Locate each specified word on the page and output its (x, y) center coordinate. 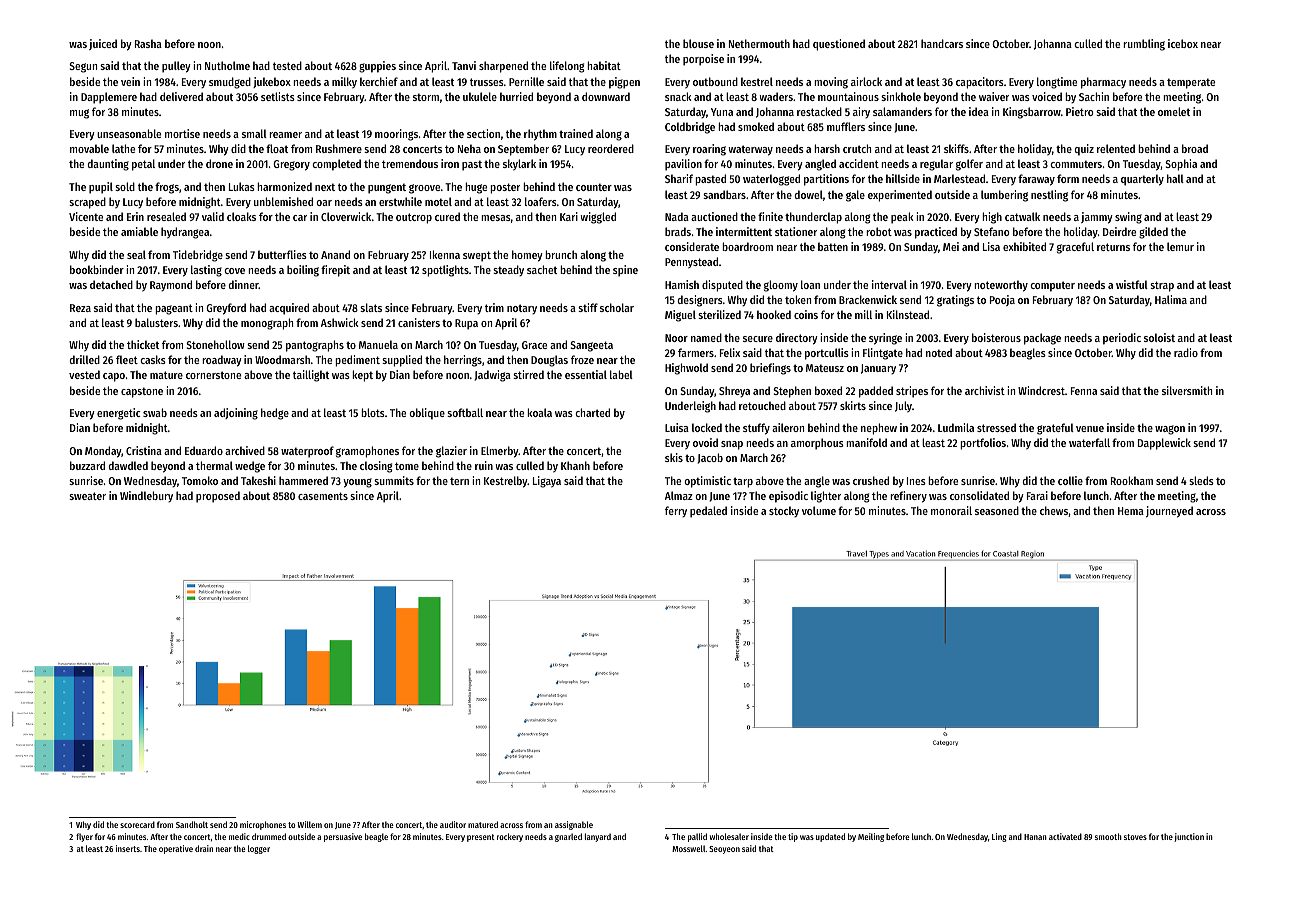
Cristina (144, 450)
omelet (1174, 111)
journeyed (1169, 512)
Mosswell (688, 848)
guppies (377, 67)
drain (204, 848)
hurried (516, 96)
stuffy (756, 429)
